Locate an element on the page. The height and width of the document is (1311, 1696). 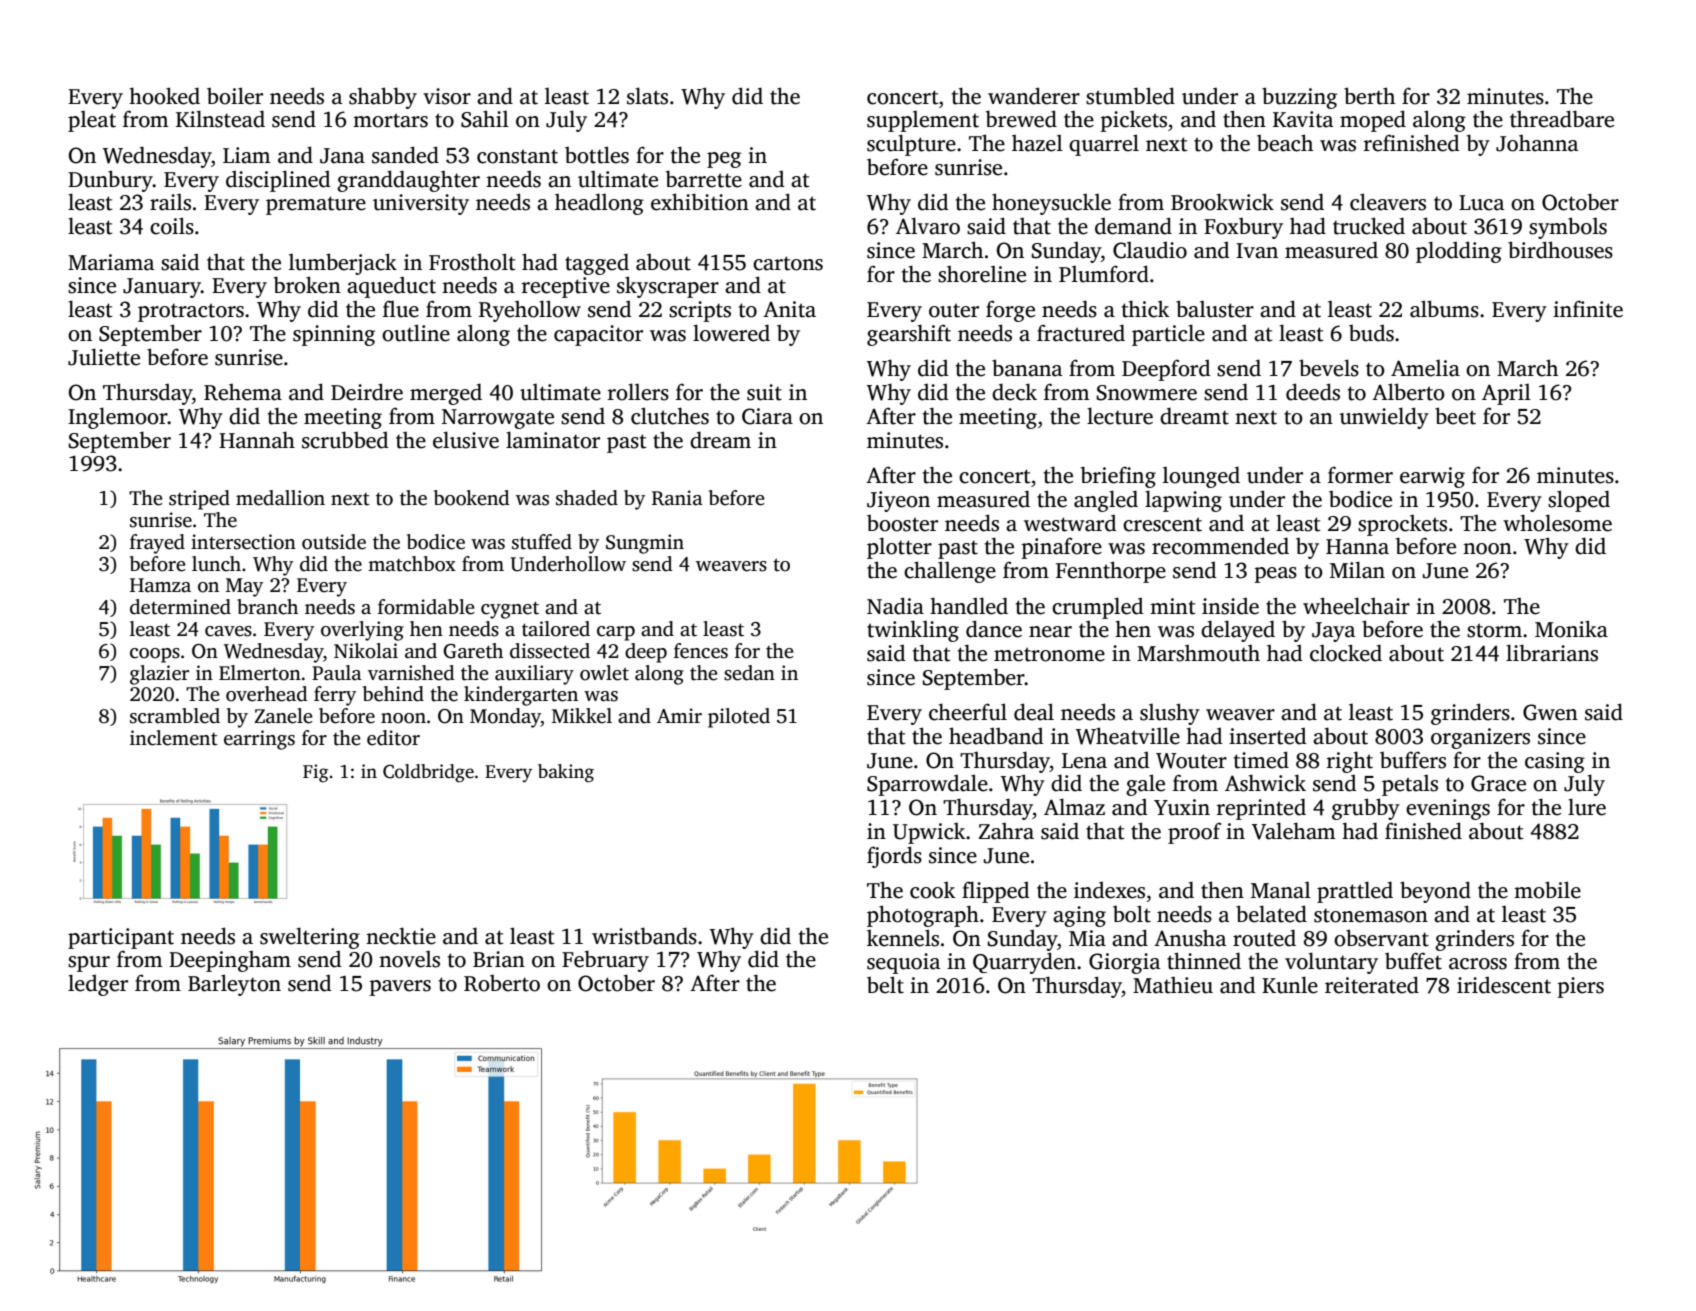
moped is located at coordinates (1373, 121).
